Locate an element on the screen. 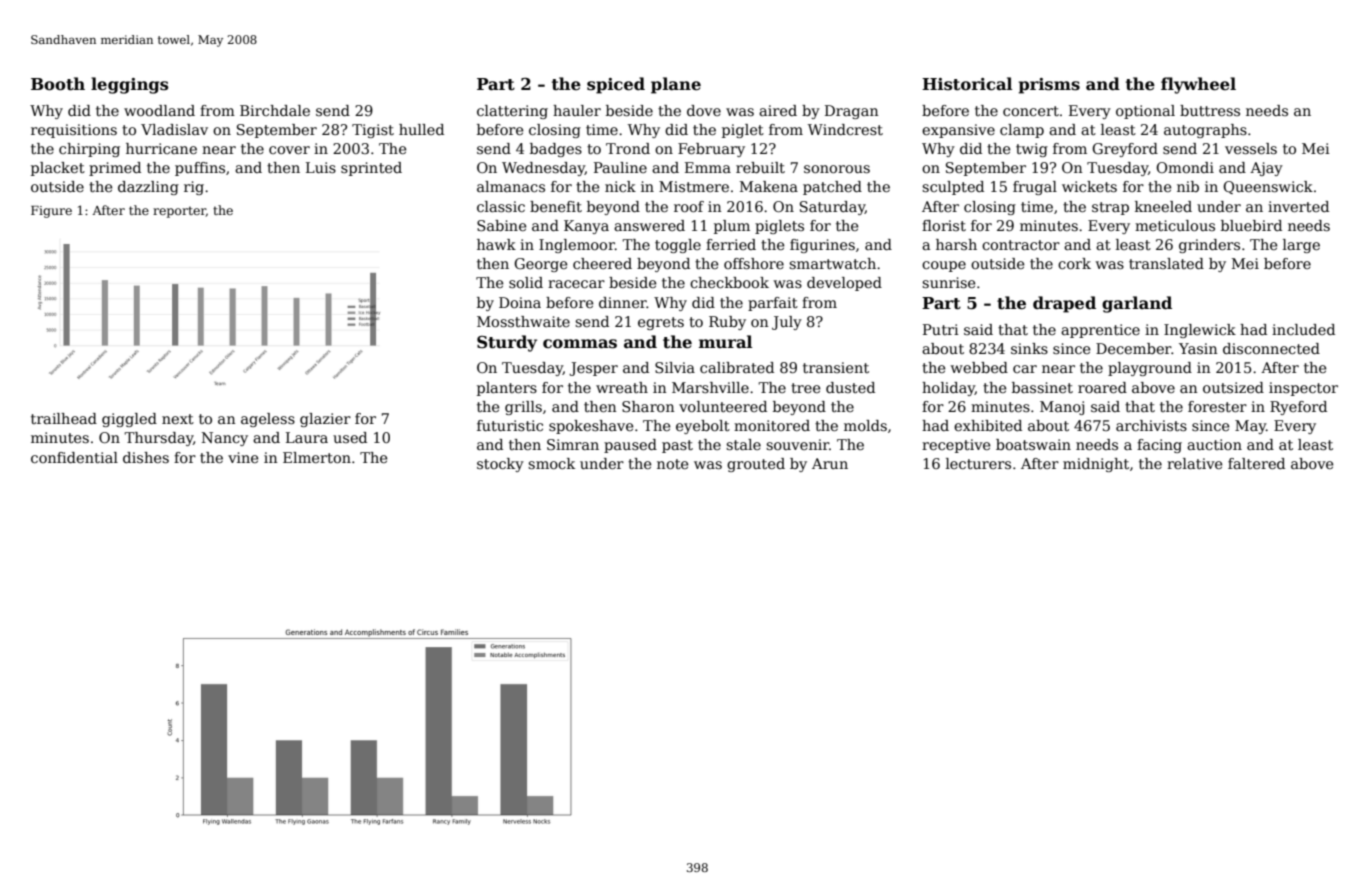 The width and height of the screenshot is (1372, 887). spokeshave is located at coordinates (591, 427).
